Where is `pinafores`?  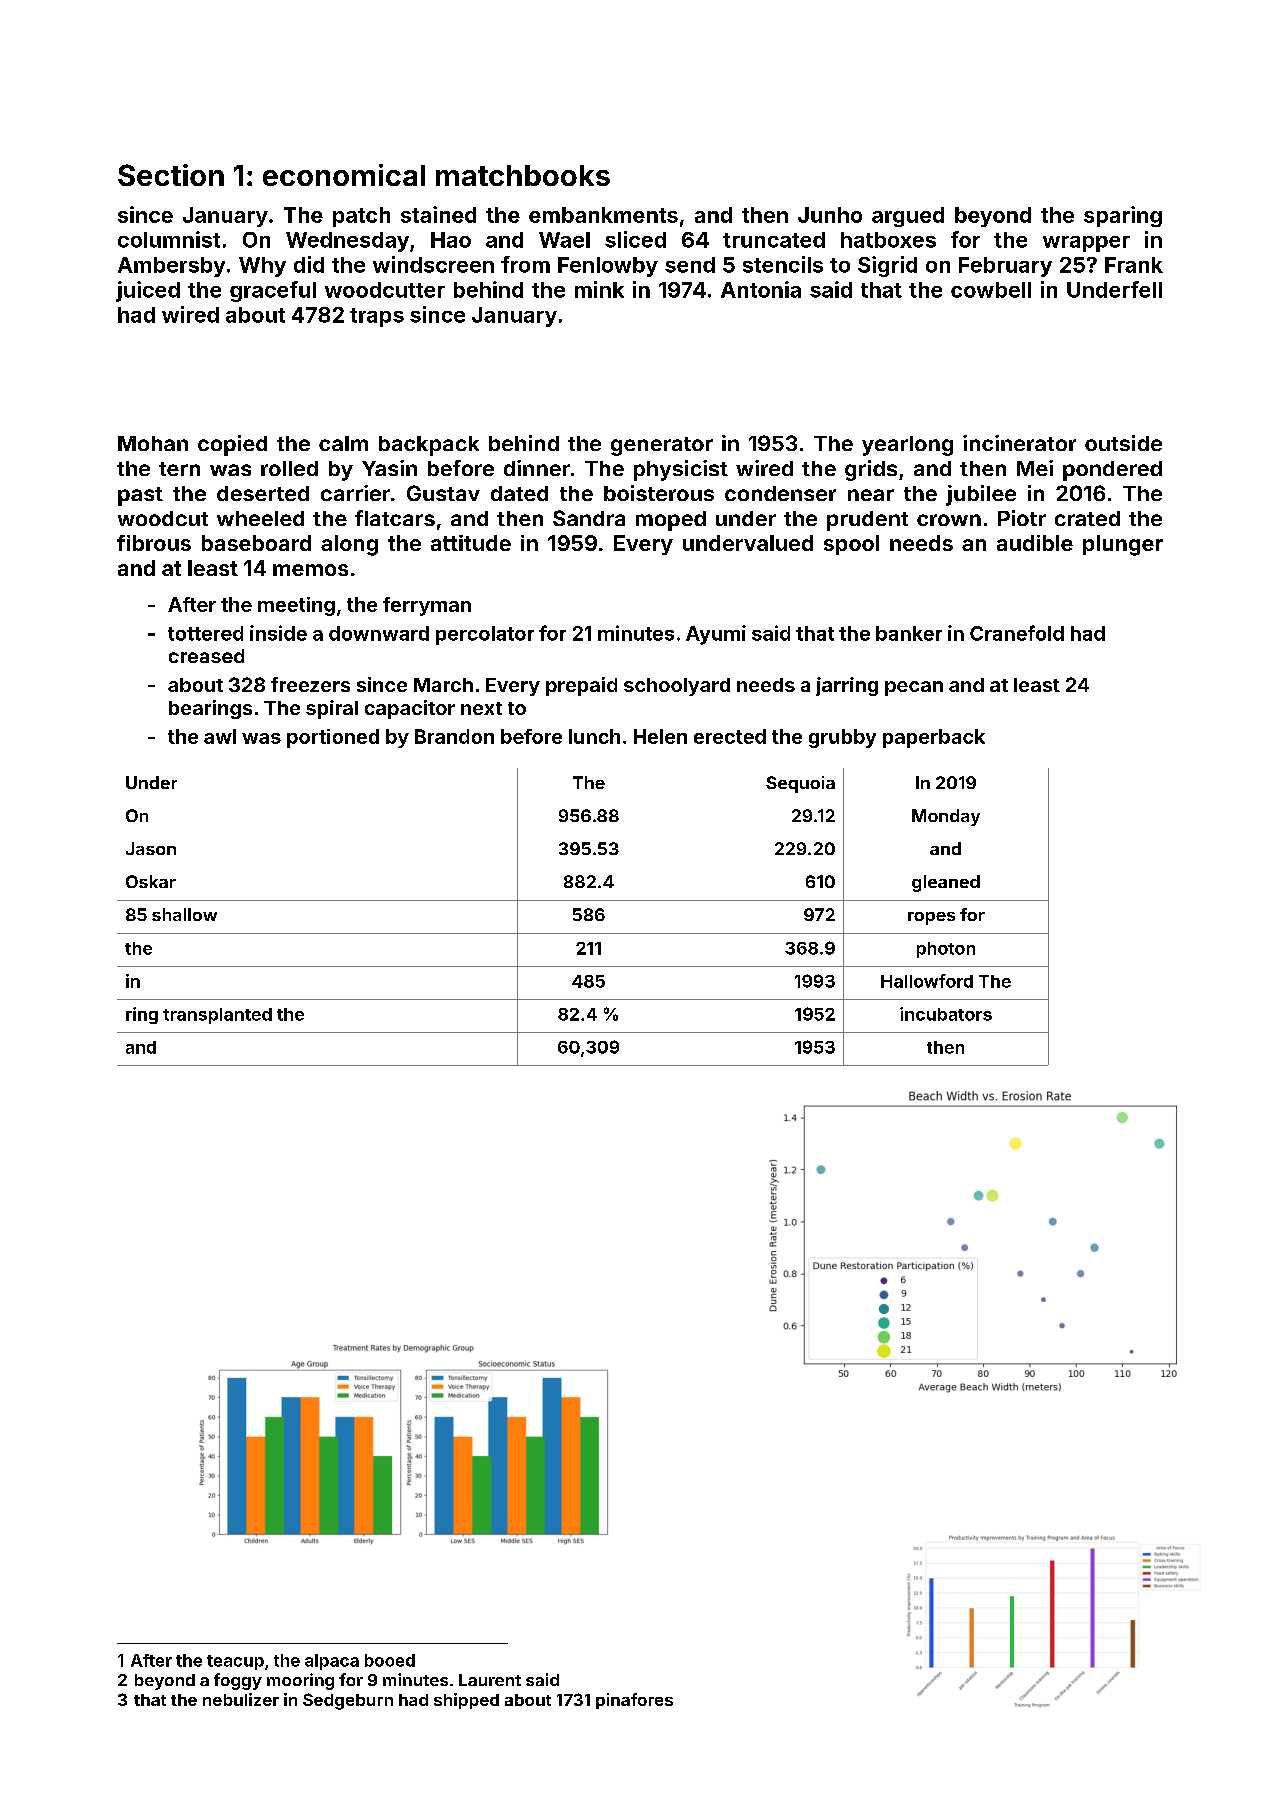 pinafores is located at coordinates (634, 1701).
